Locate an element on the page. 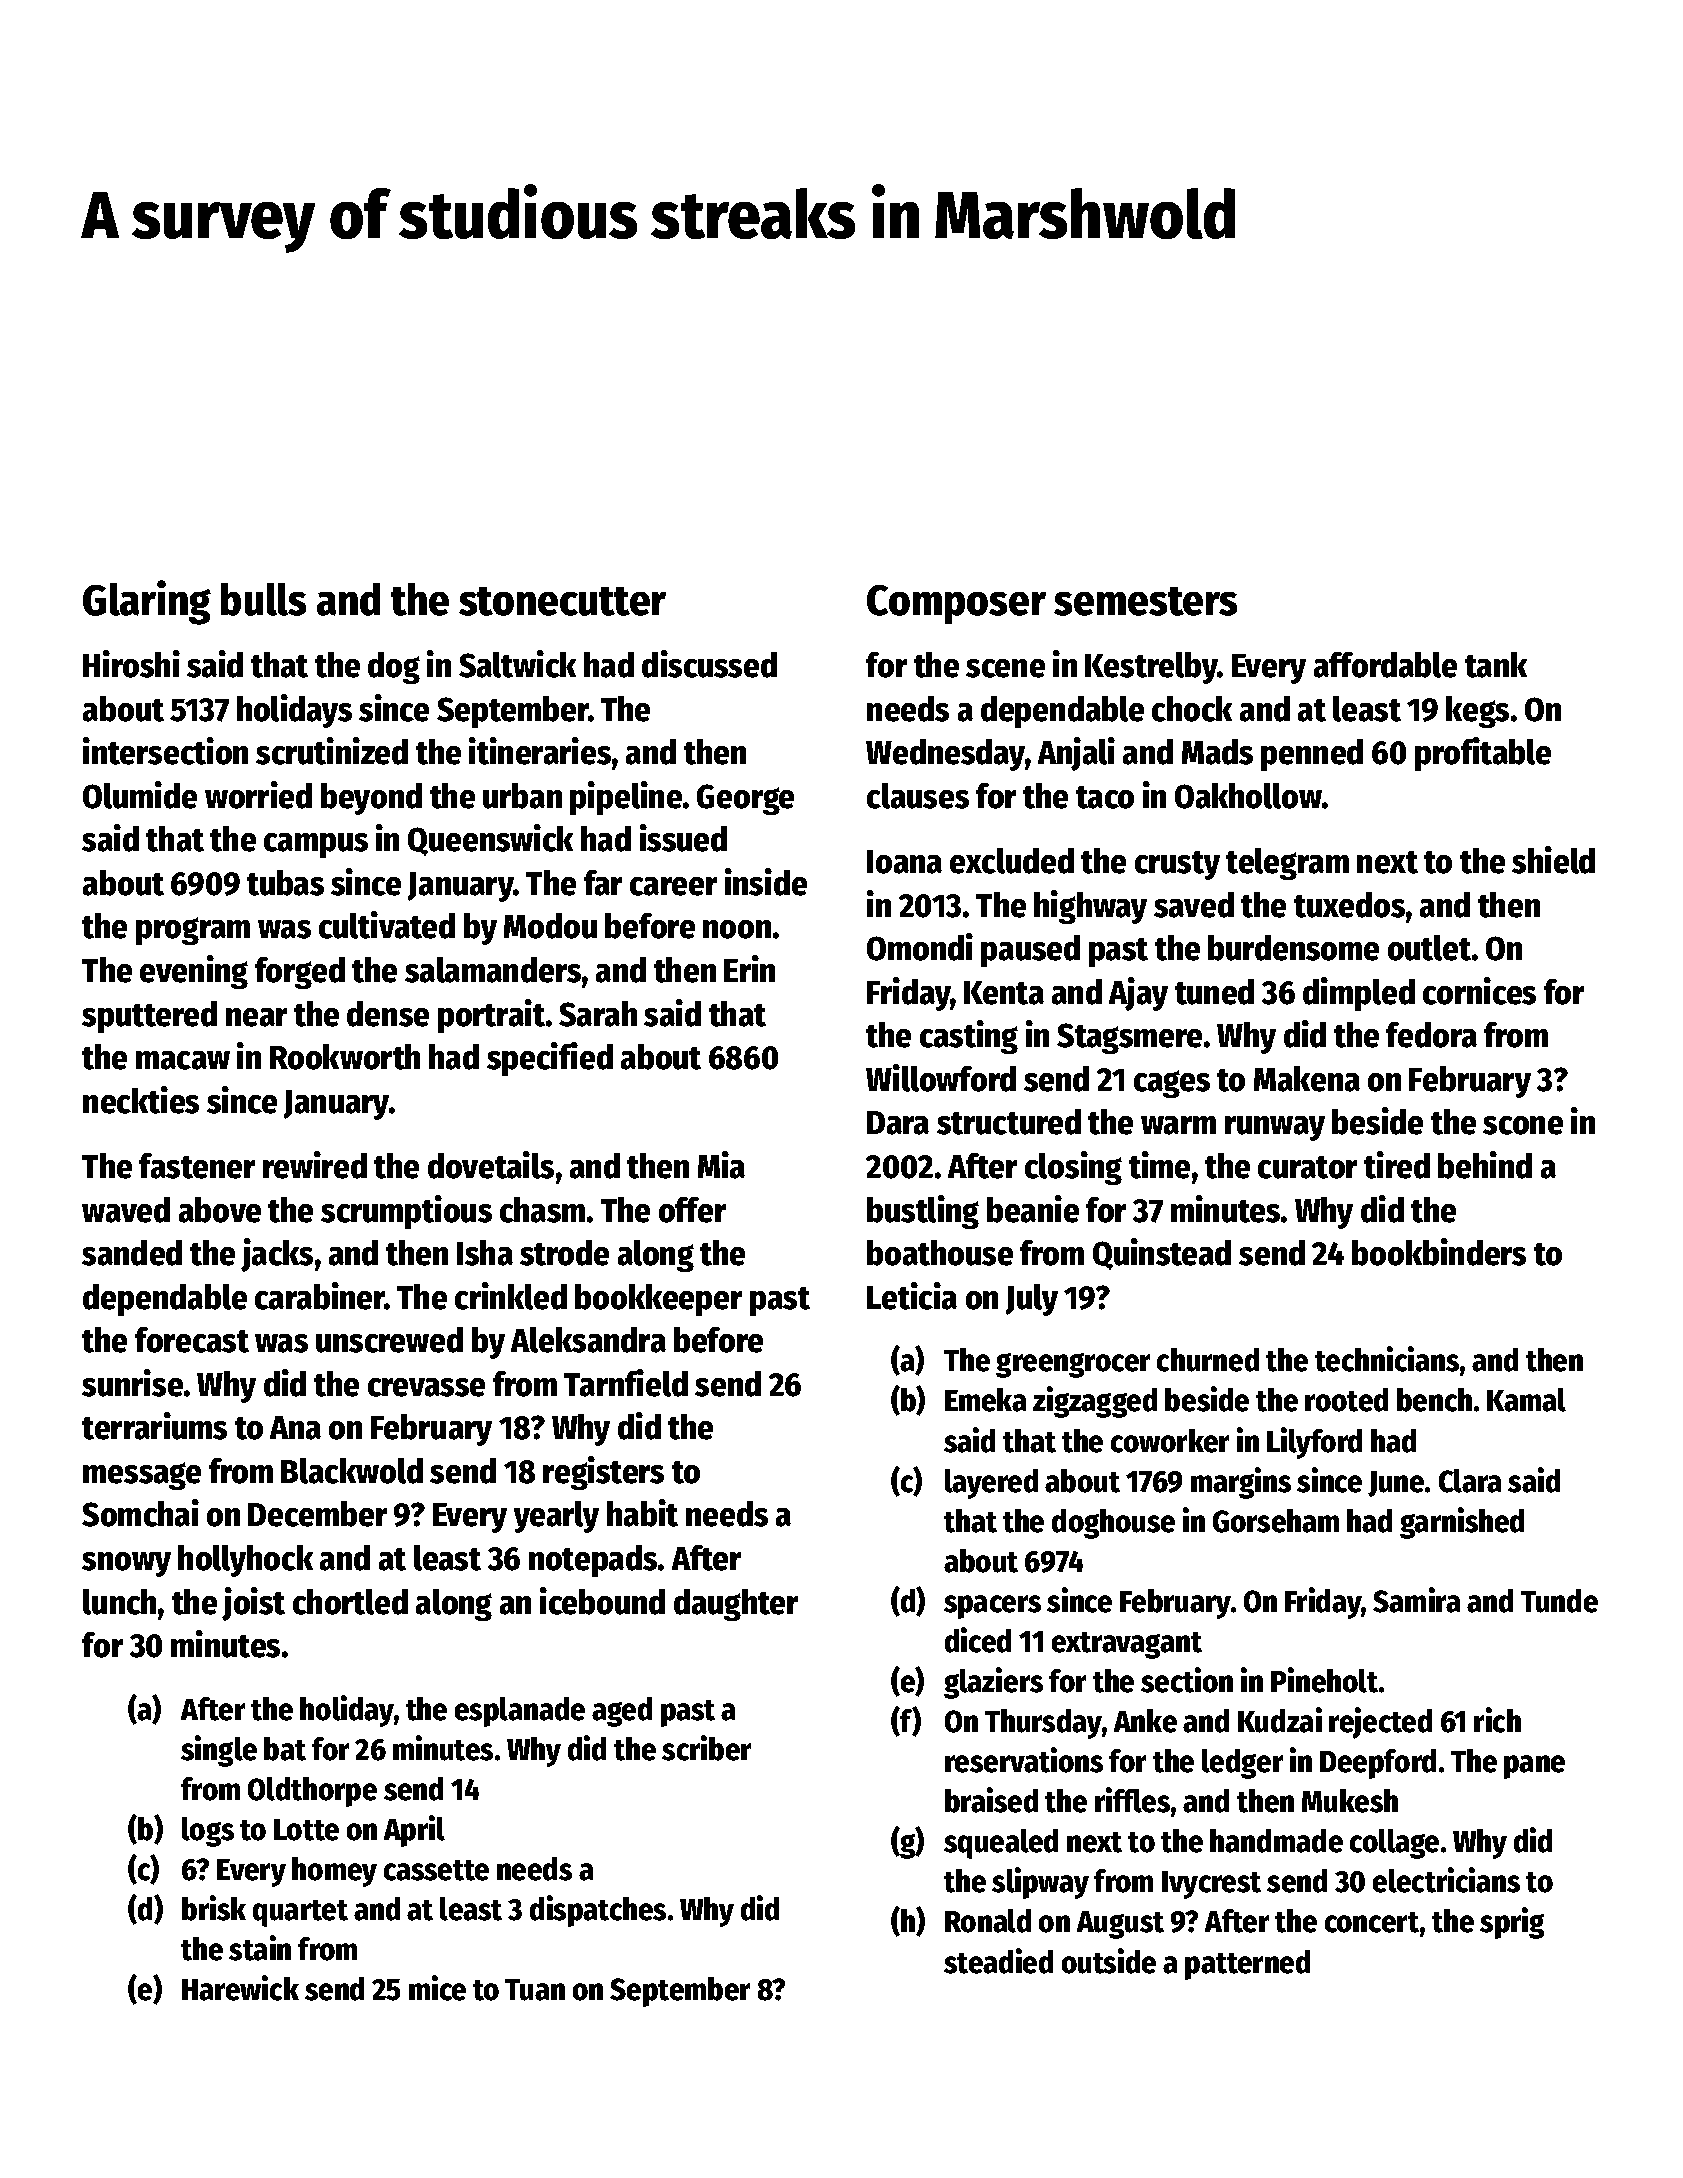  Ivycrest is located at coordinates (1211, 1885).
